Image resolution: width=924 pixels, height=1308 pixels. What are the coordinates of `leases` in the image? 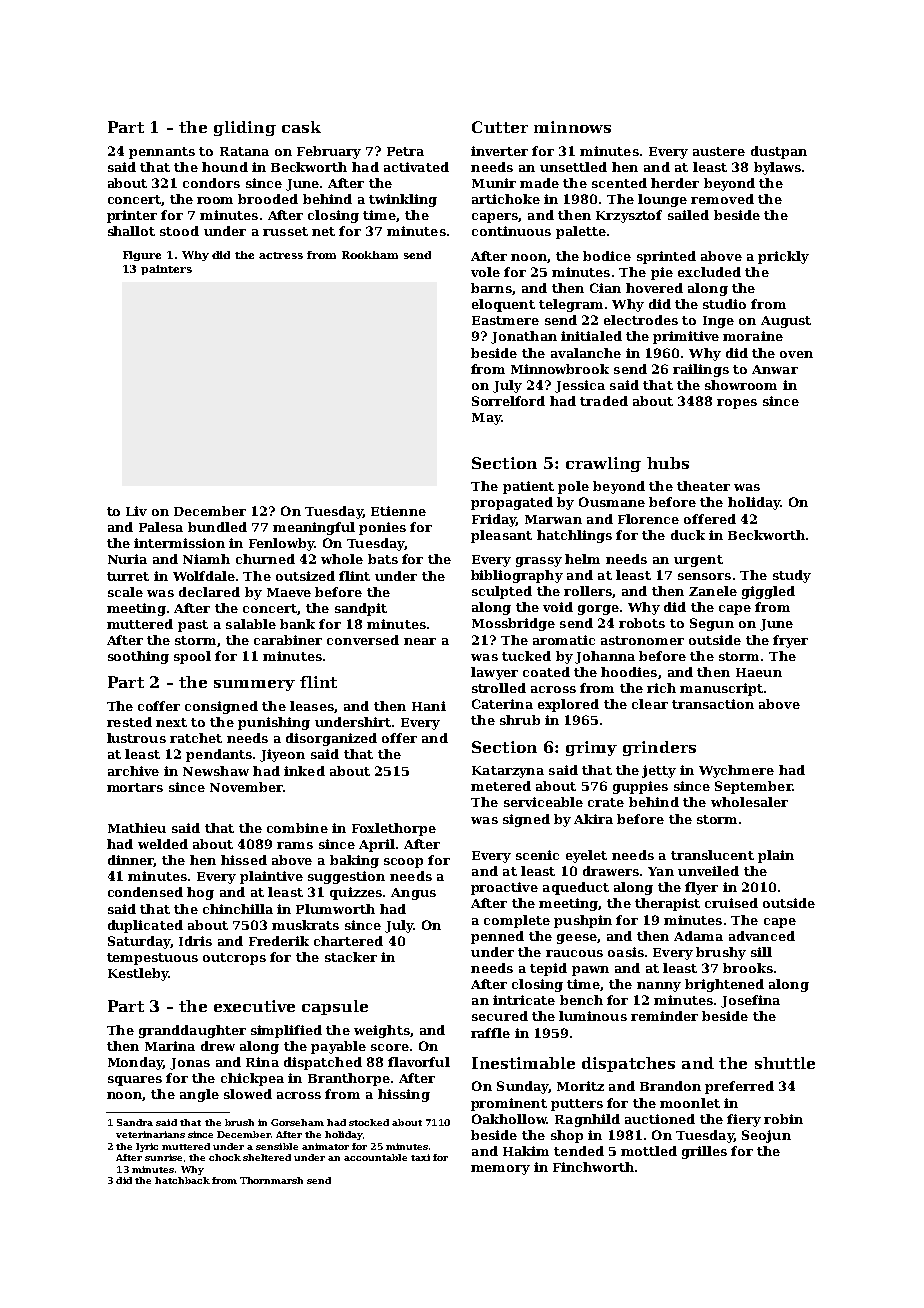 It's located at (312, 706).
